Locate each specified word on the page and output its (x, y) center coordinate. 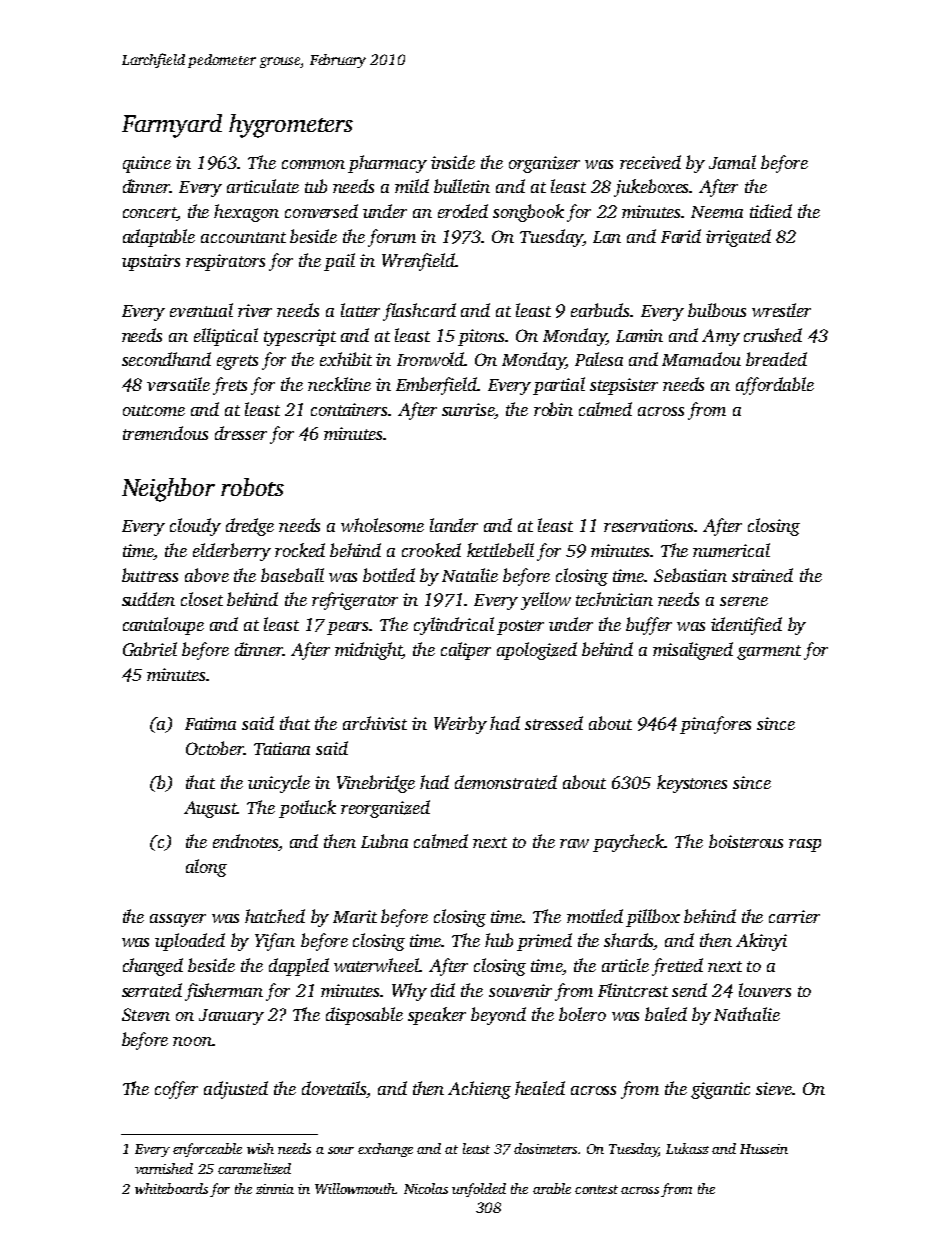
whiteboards (171, 1188)
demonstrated (506, 782)
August (210, 809)
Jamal (732, 162)
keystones (692, 784)
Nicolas (426, 1188)
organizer (544, 164)
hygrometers (291, 126)
